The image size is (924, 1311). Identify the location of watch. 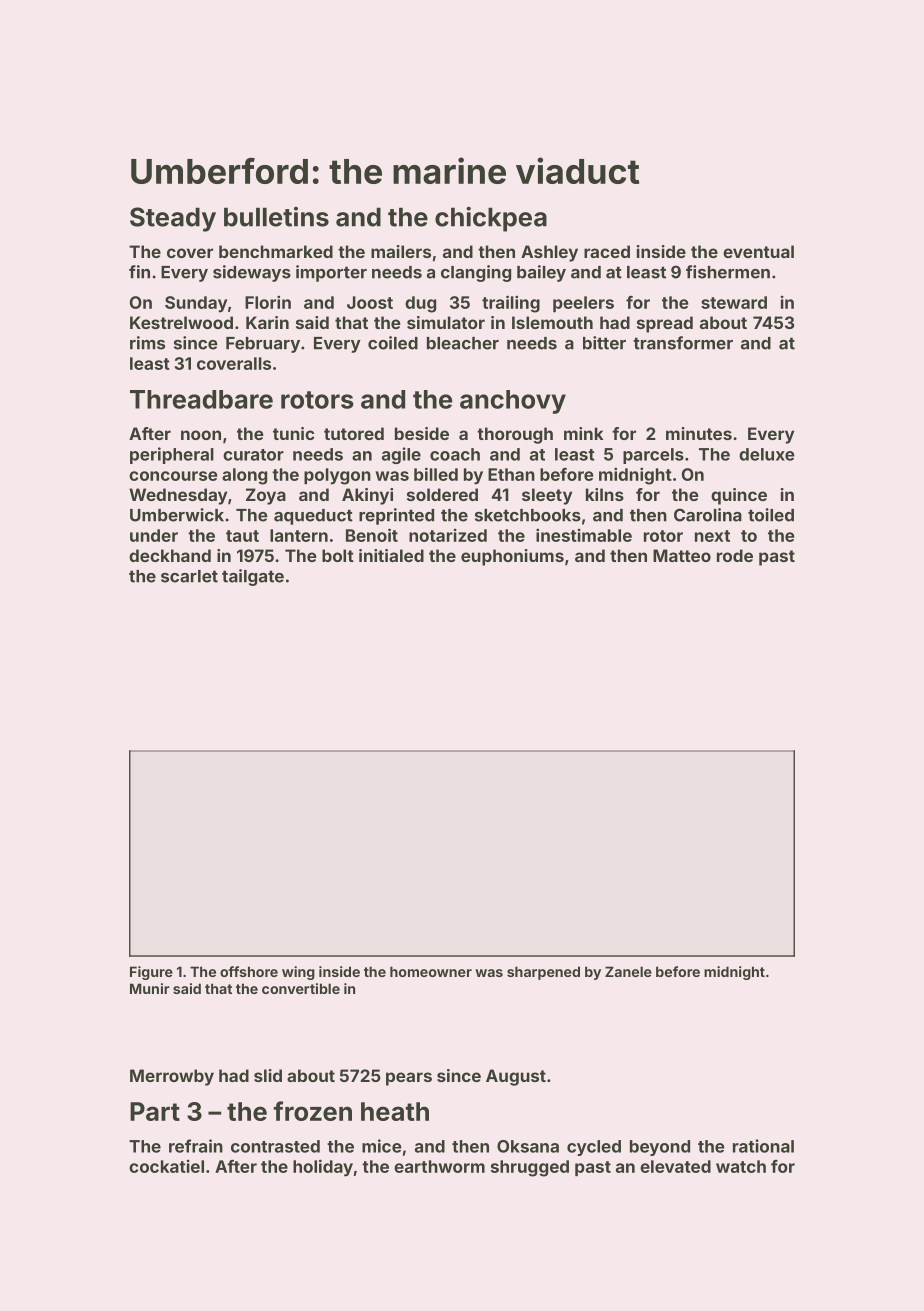
(741, 1166).
